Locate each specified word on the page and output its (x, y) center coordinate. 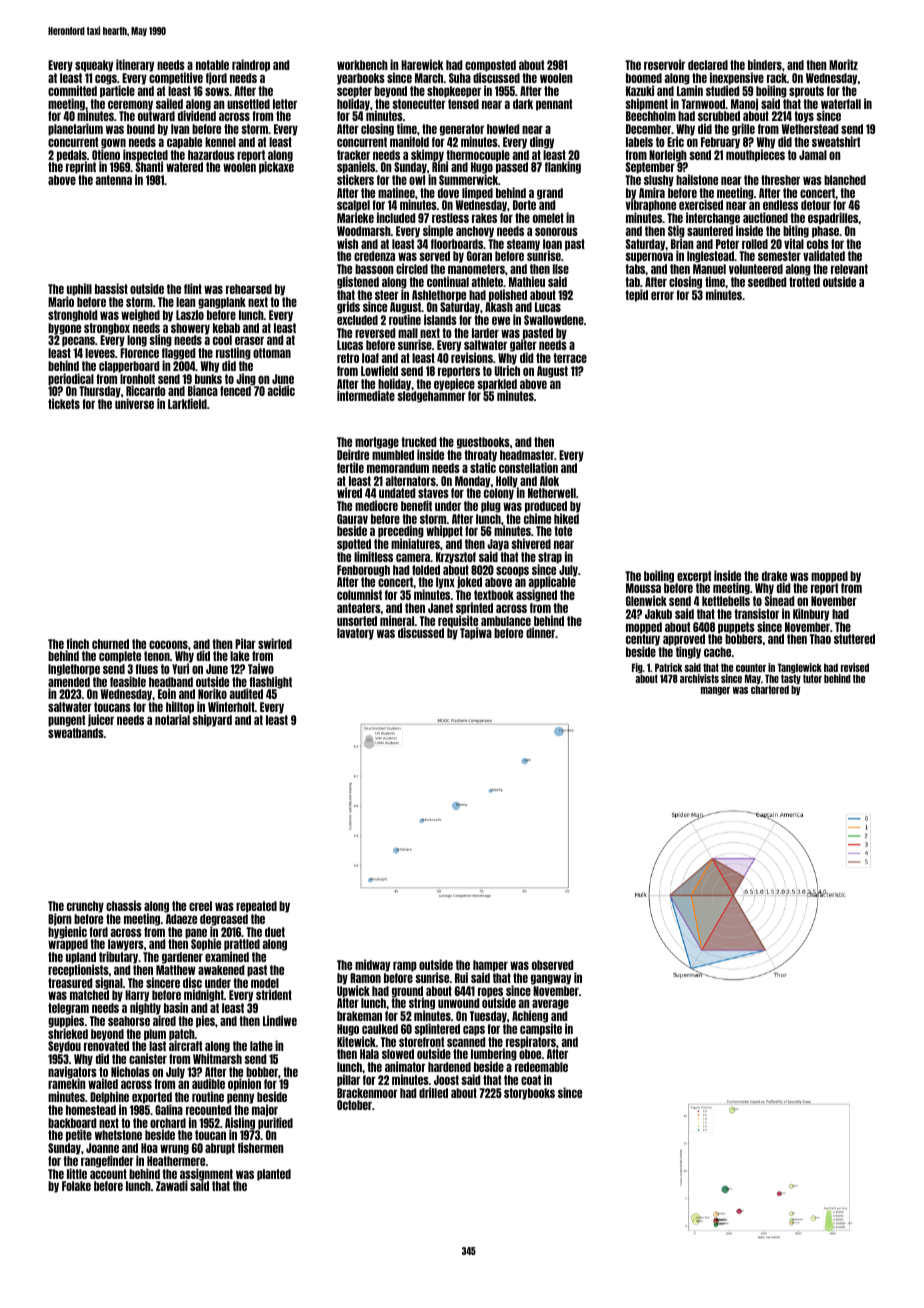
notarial (172, 720)
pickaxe (276, 168)
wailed (103, 1083)
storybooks (529, 1094)
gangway (551, 979)
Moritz (843, 64)
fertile (350, 467)
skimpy (427, 155)
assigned (536, 596)
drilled (433, 1092)
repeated (256, 907)
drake (774, 576)
